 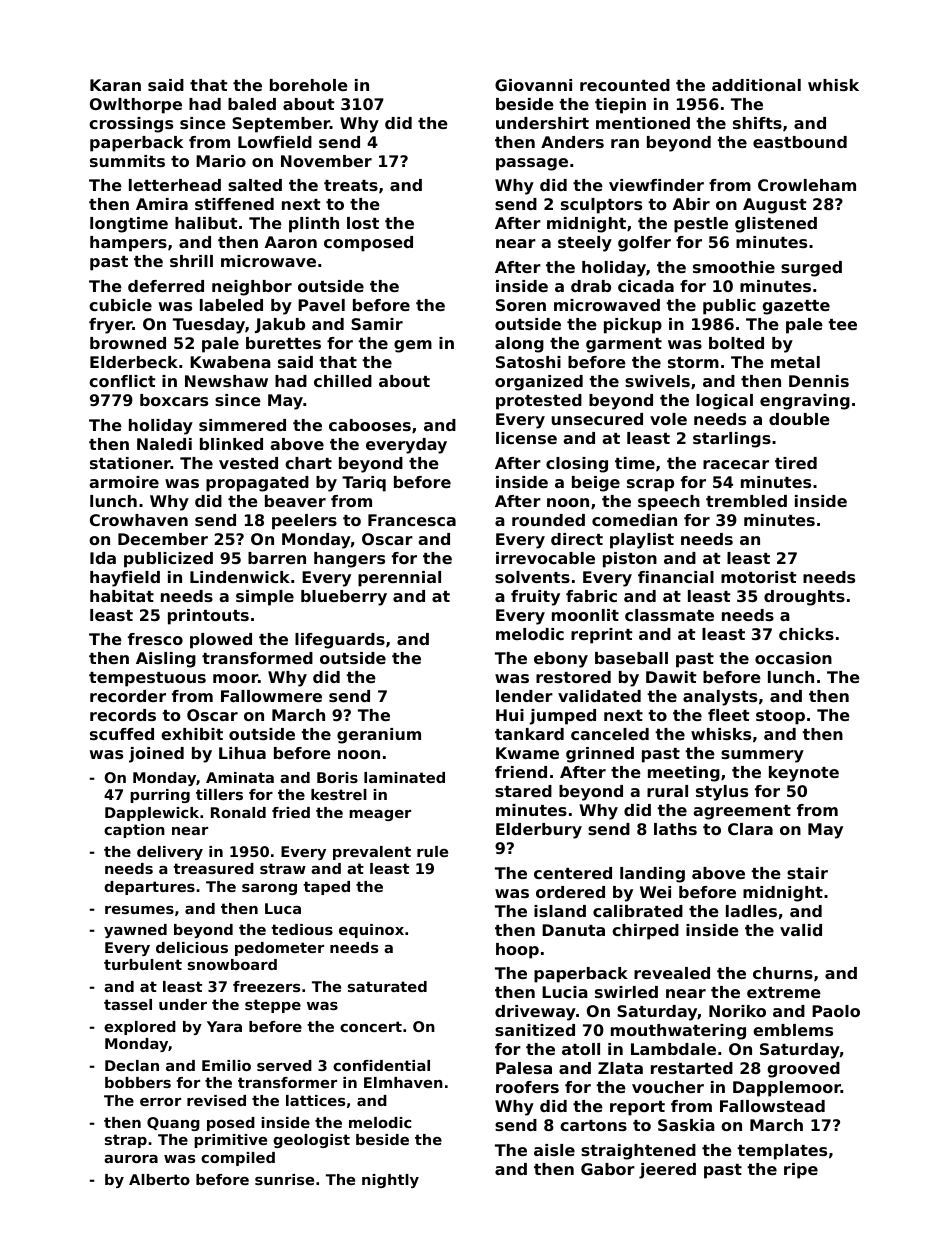 What do you see at coordinates (691, 204) in the image?
I see `Abir` at bounding box center [691, 204].
